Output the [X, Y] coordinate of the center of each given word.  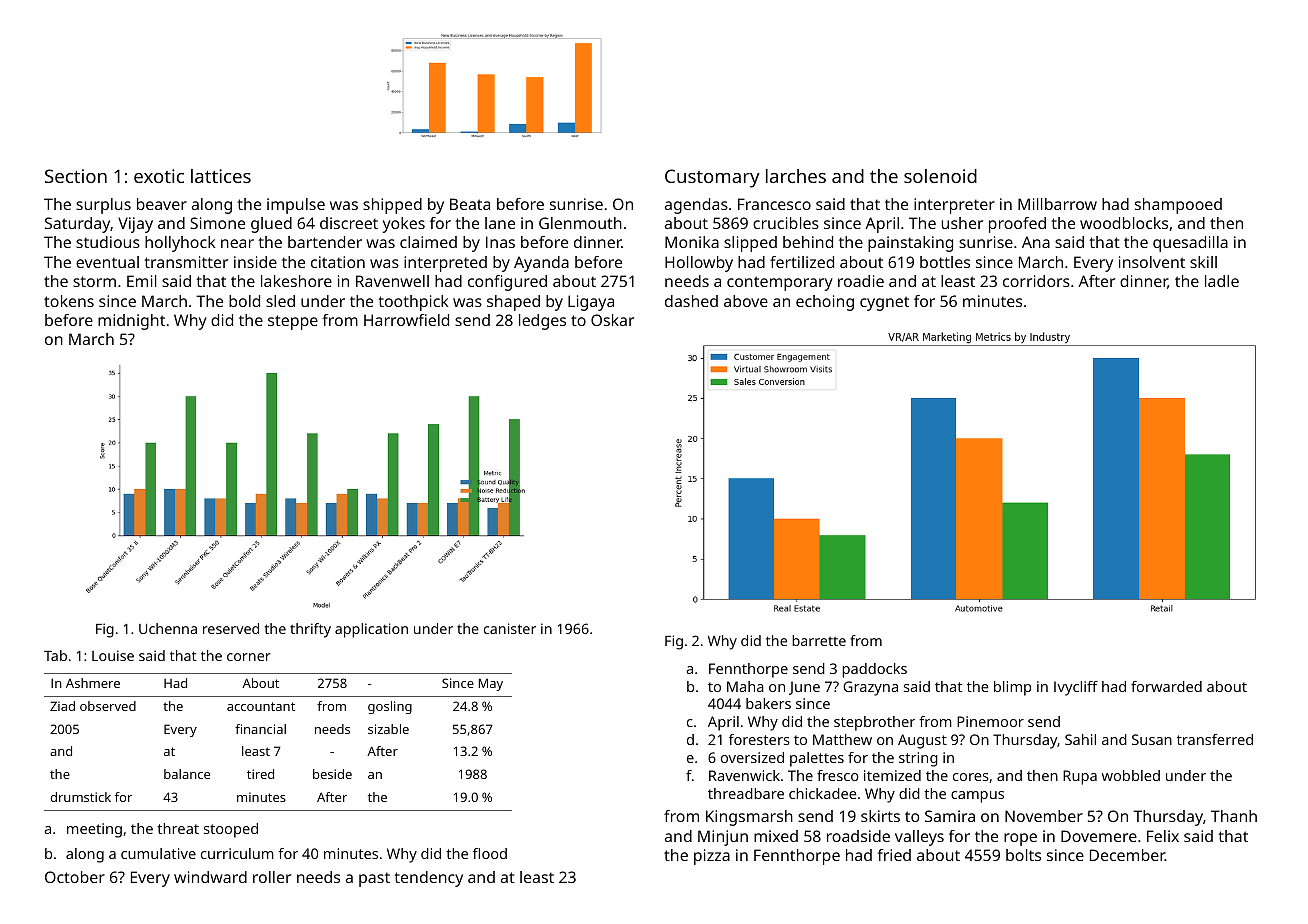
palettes [817, 759]
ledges [542, 322]
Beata [470, 204]
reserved [231, 628]
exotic [159, 176]
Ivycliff [1076, 688]
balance [187, 774]
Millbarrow [1057, 204]
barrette [819, 640]
